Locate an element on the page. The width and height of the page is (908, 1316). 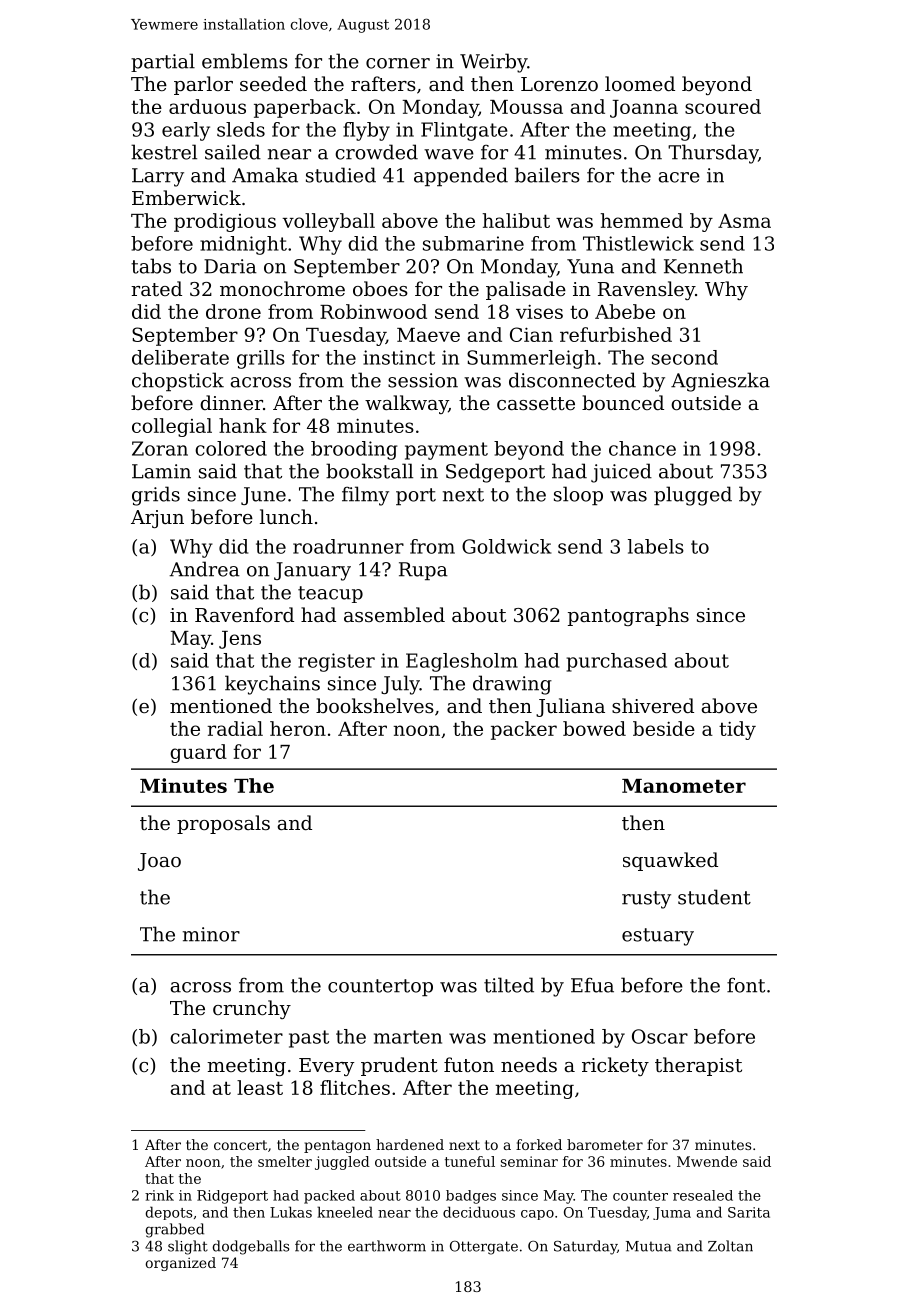
Thursday is located at coordinates (713, 154).
